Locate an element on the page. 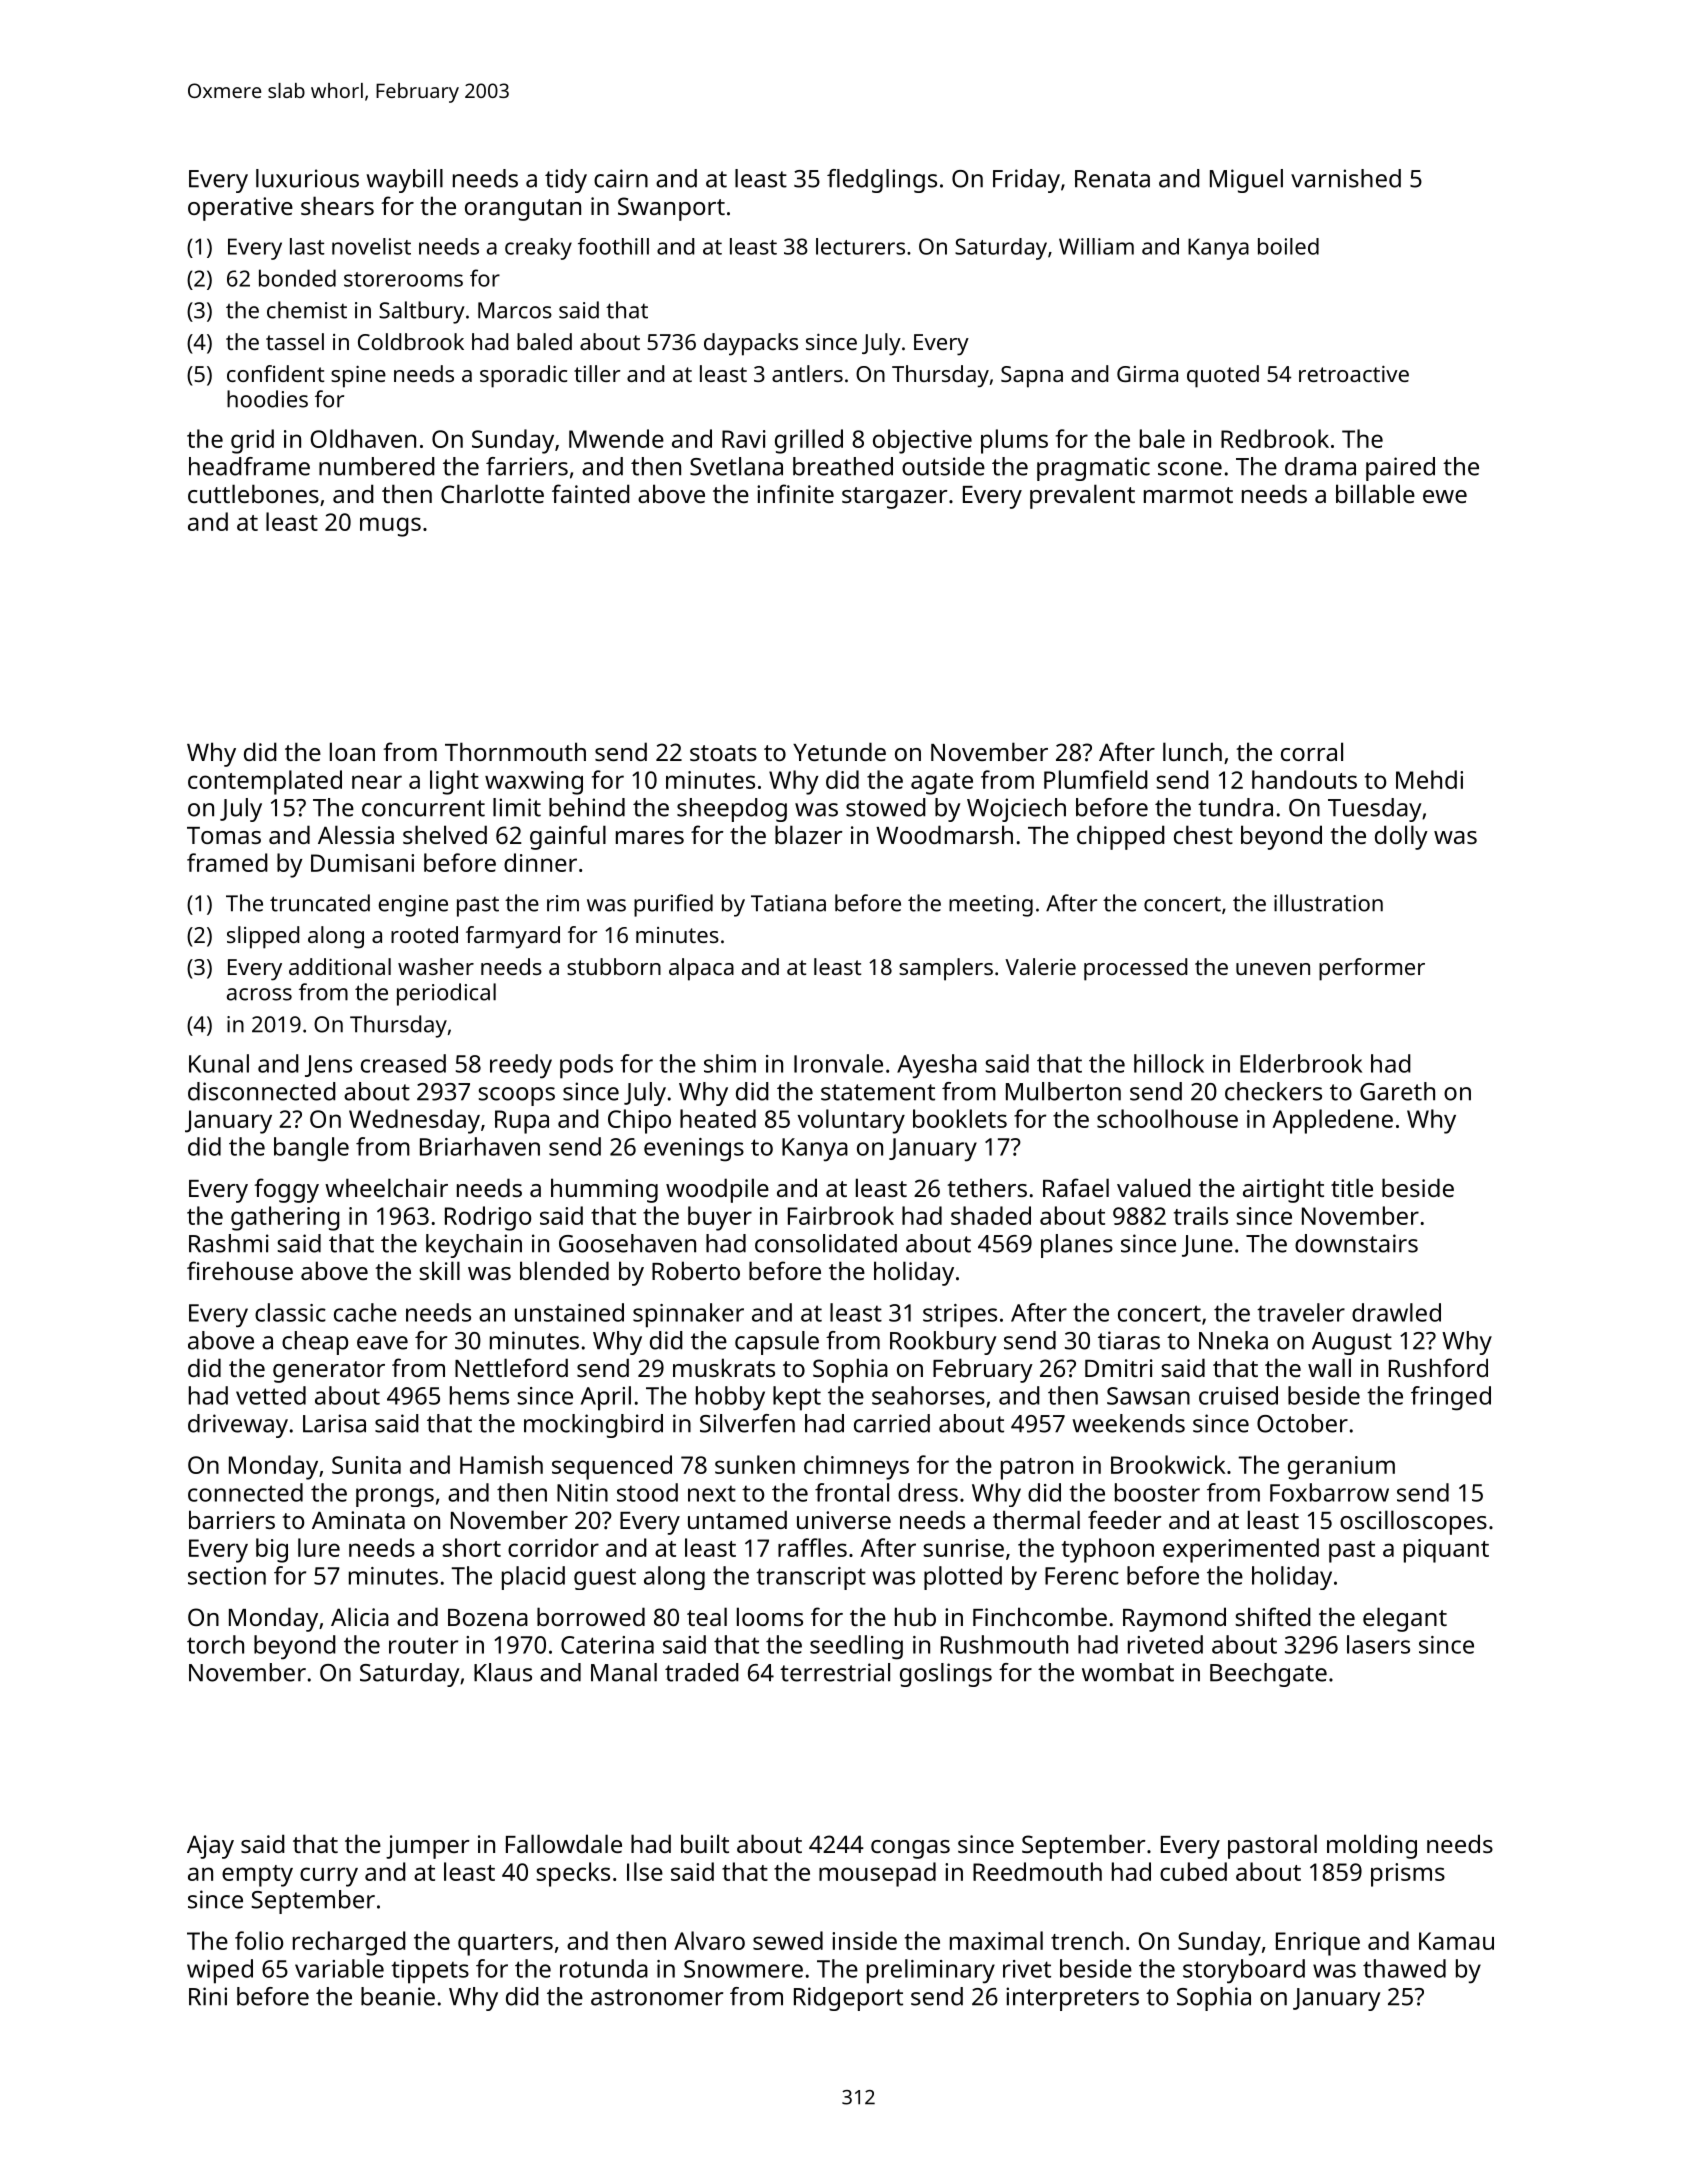  kept is located at coordinates (797, 1398).
